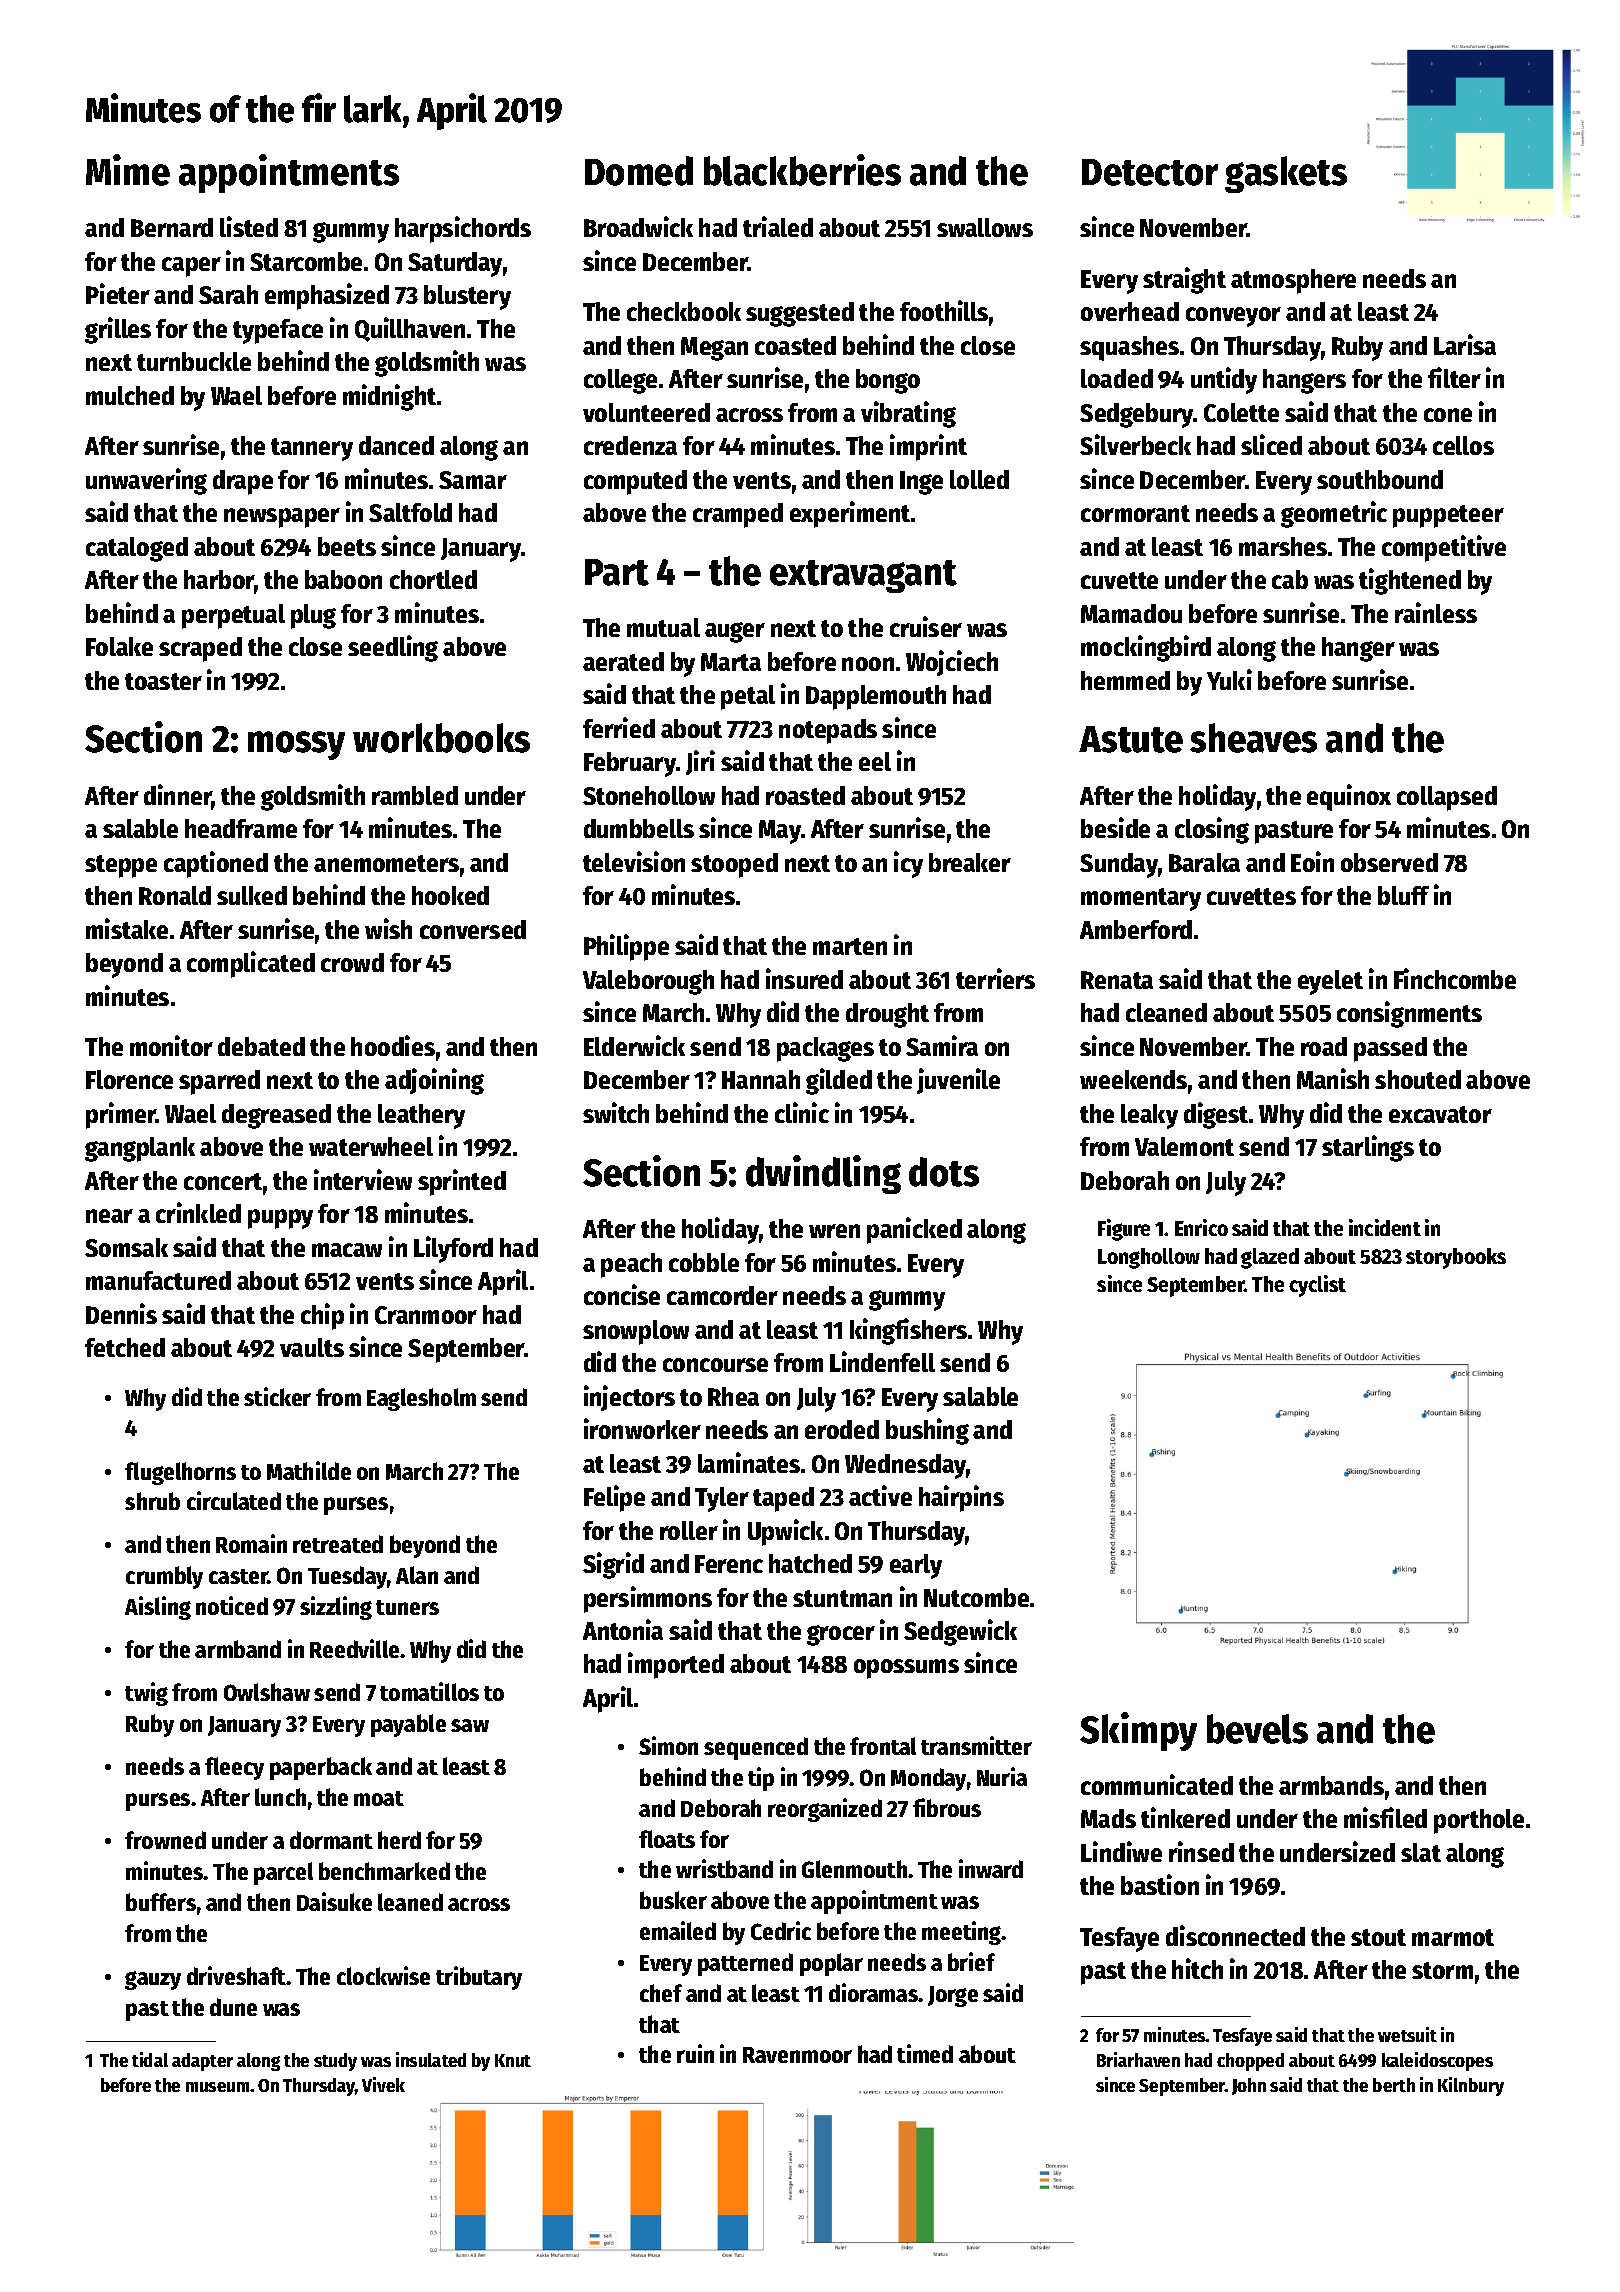 This document has height=2292, width=1620. I want to click on waterwheel, so click(371, 1146).
